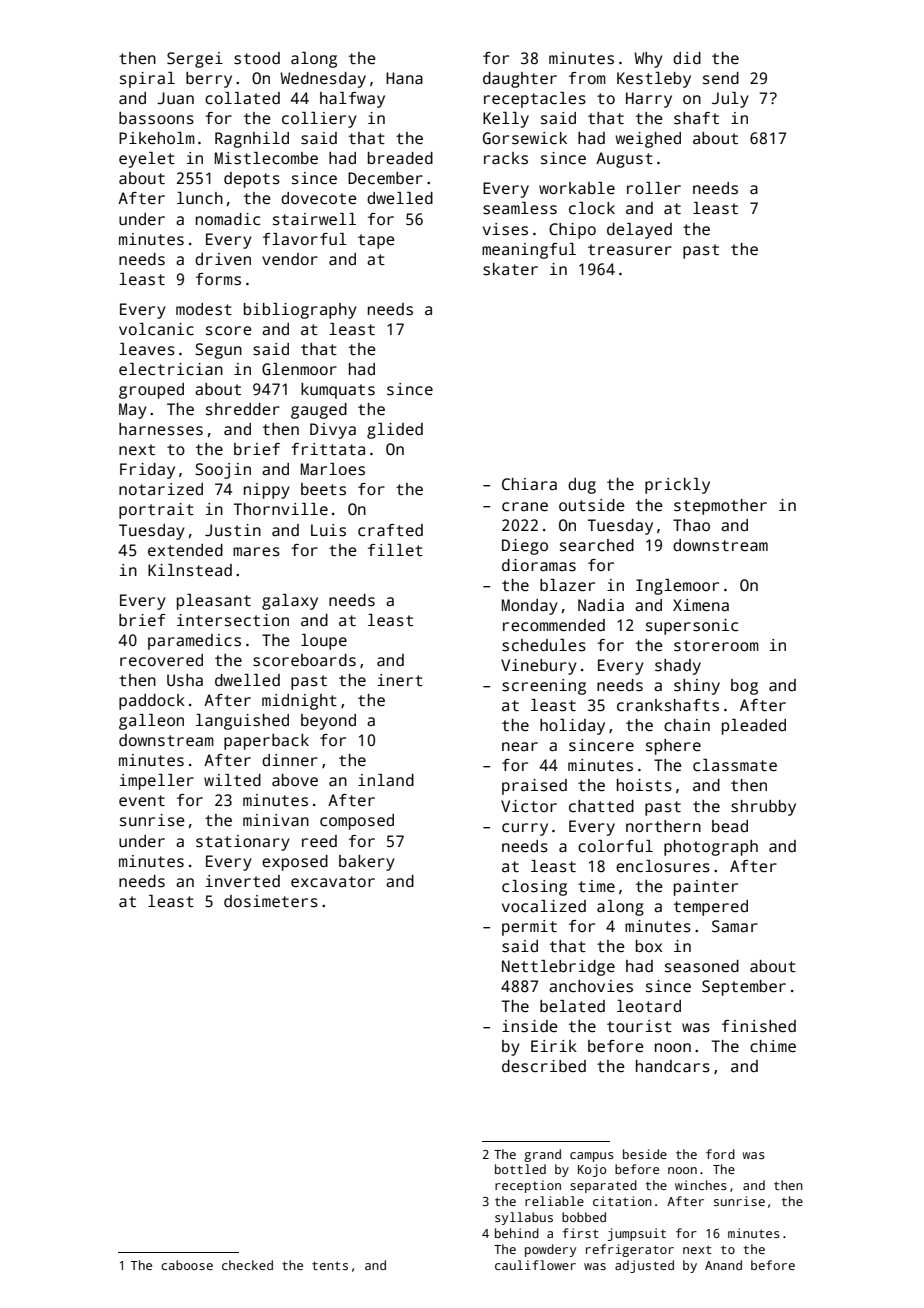 Image resolution: width=924 pixels, height=1308 pixels. Describe the element at coordinates (247, 1265) in the screenshot. I see `checked` at that location.
